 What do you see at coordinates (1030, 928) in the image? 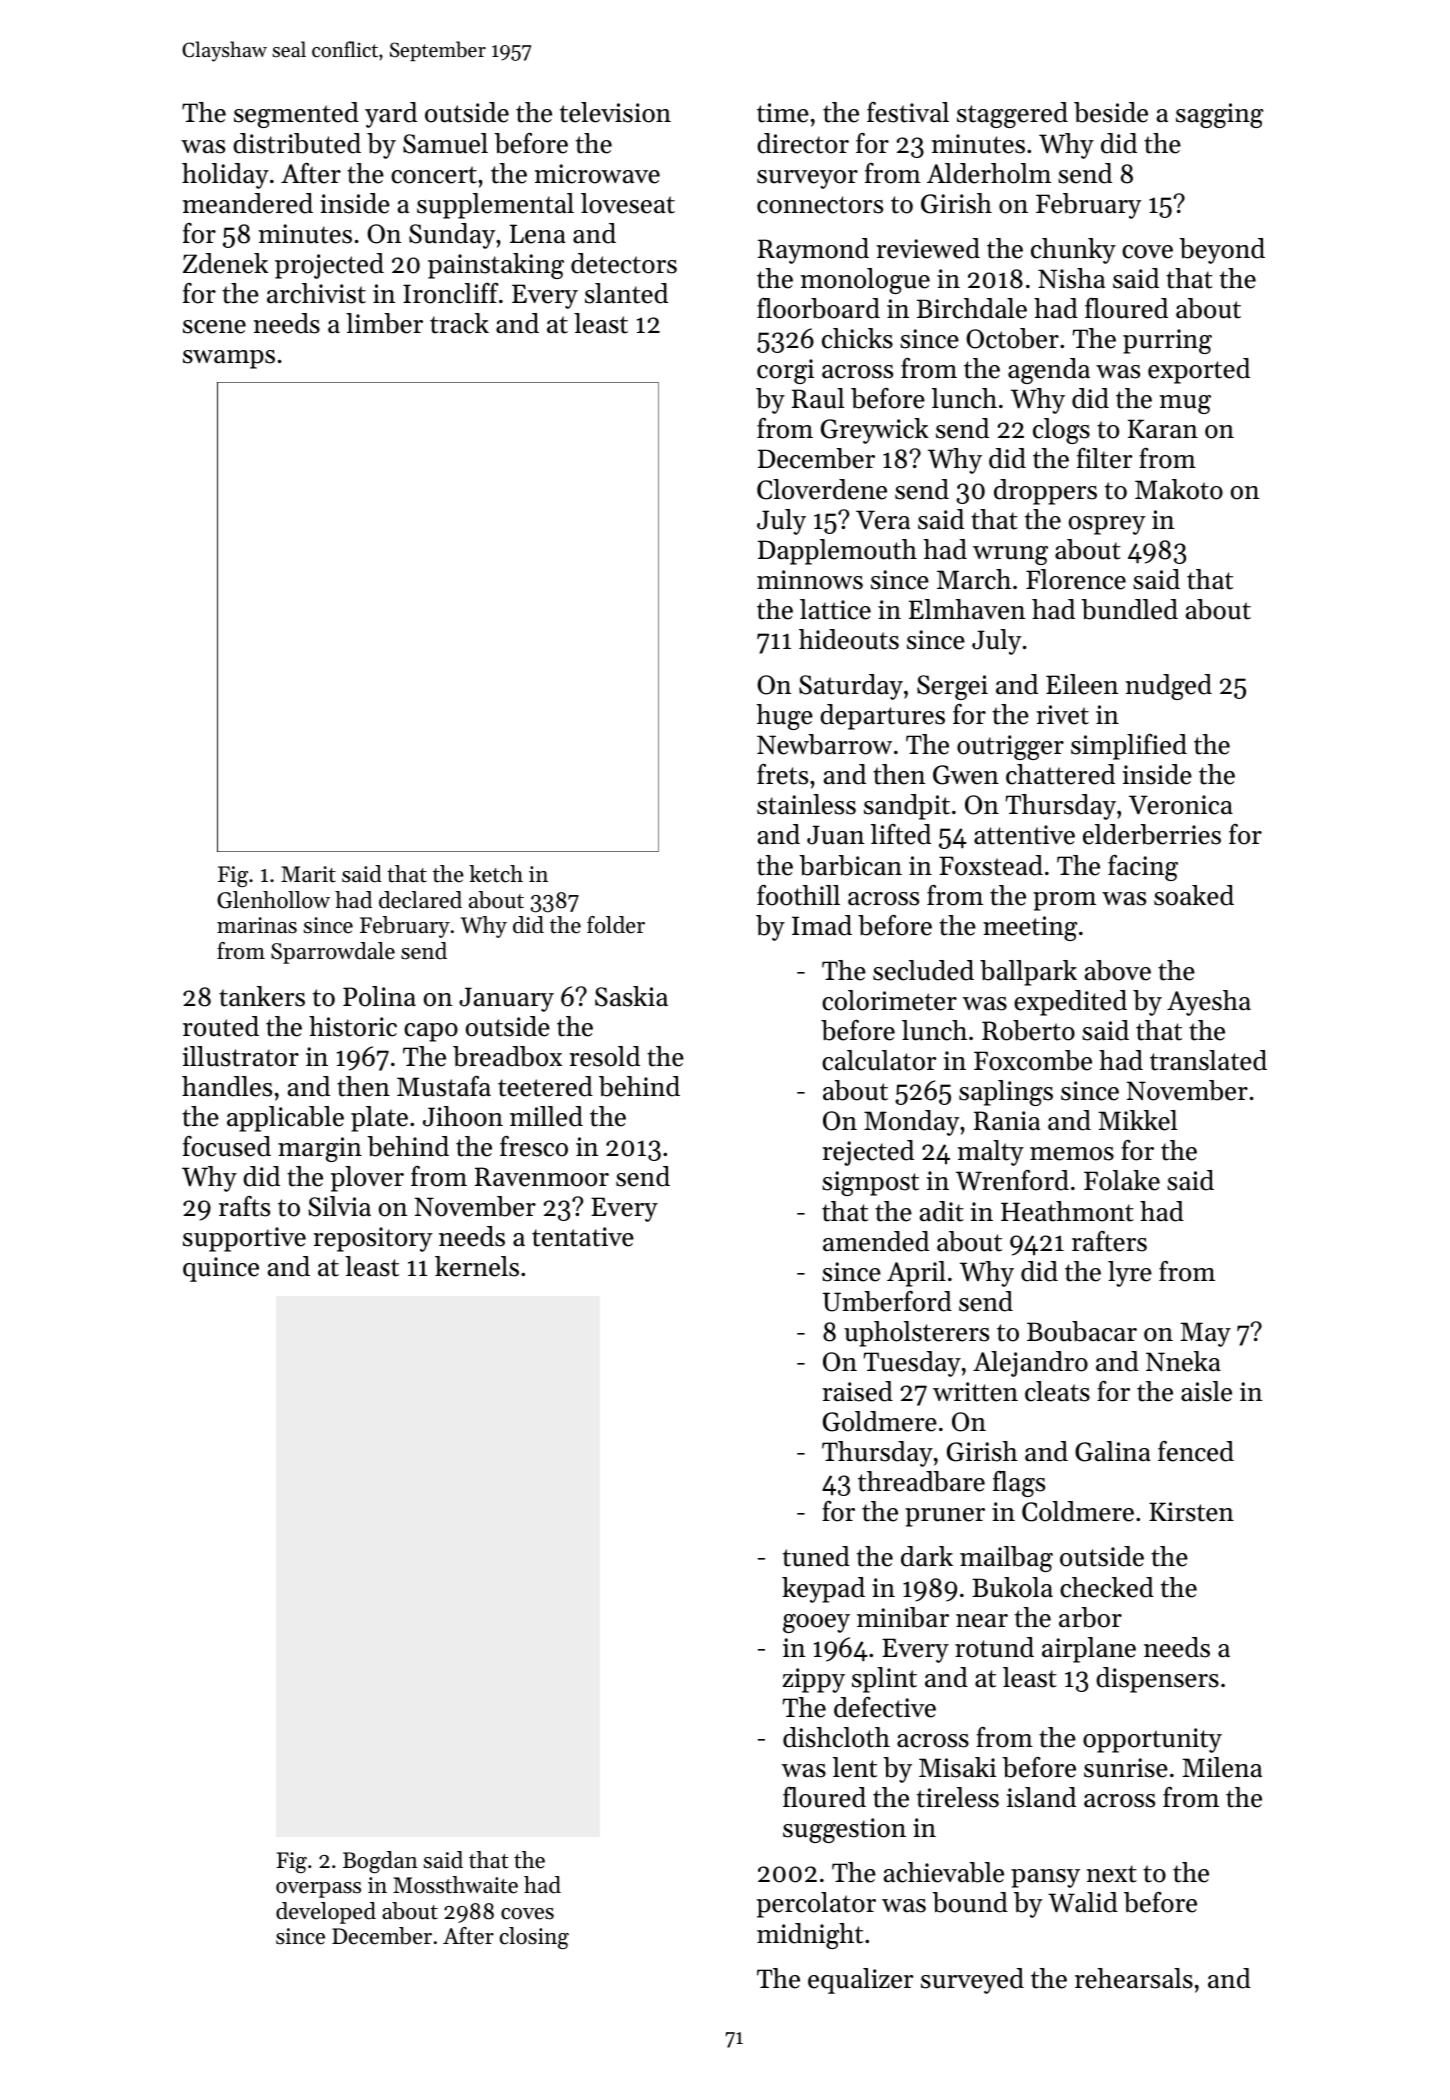
I see `meeting` at bounding box center [1030, 928].
